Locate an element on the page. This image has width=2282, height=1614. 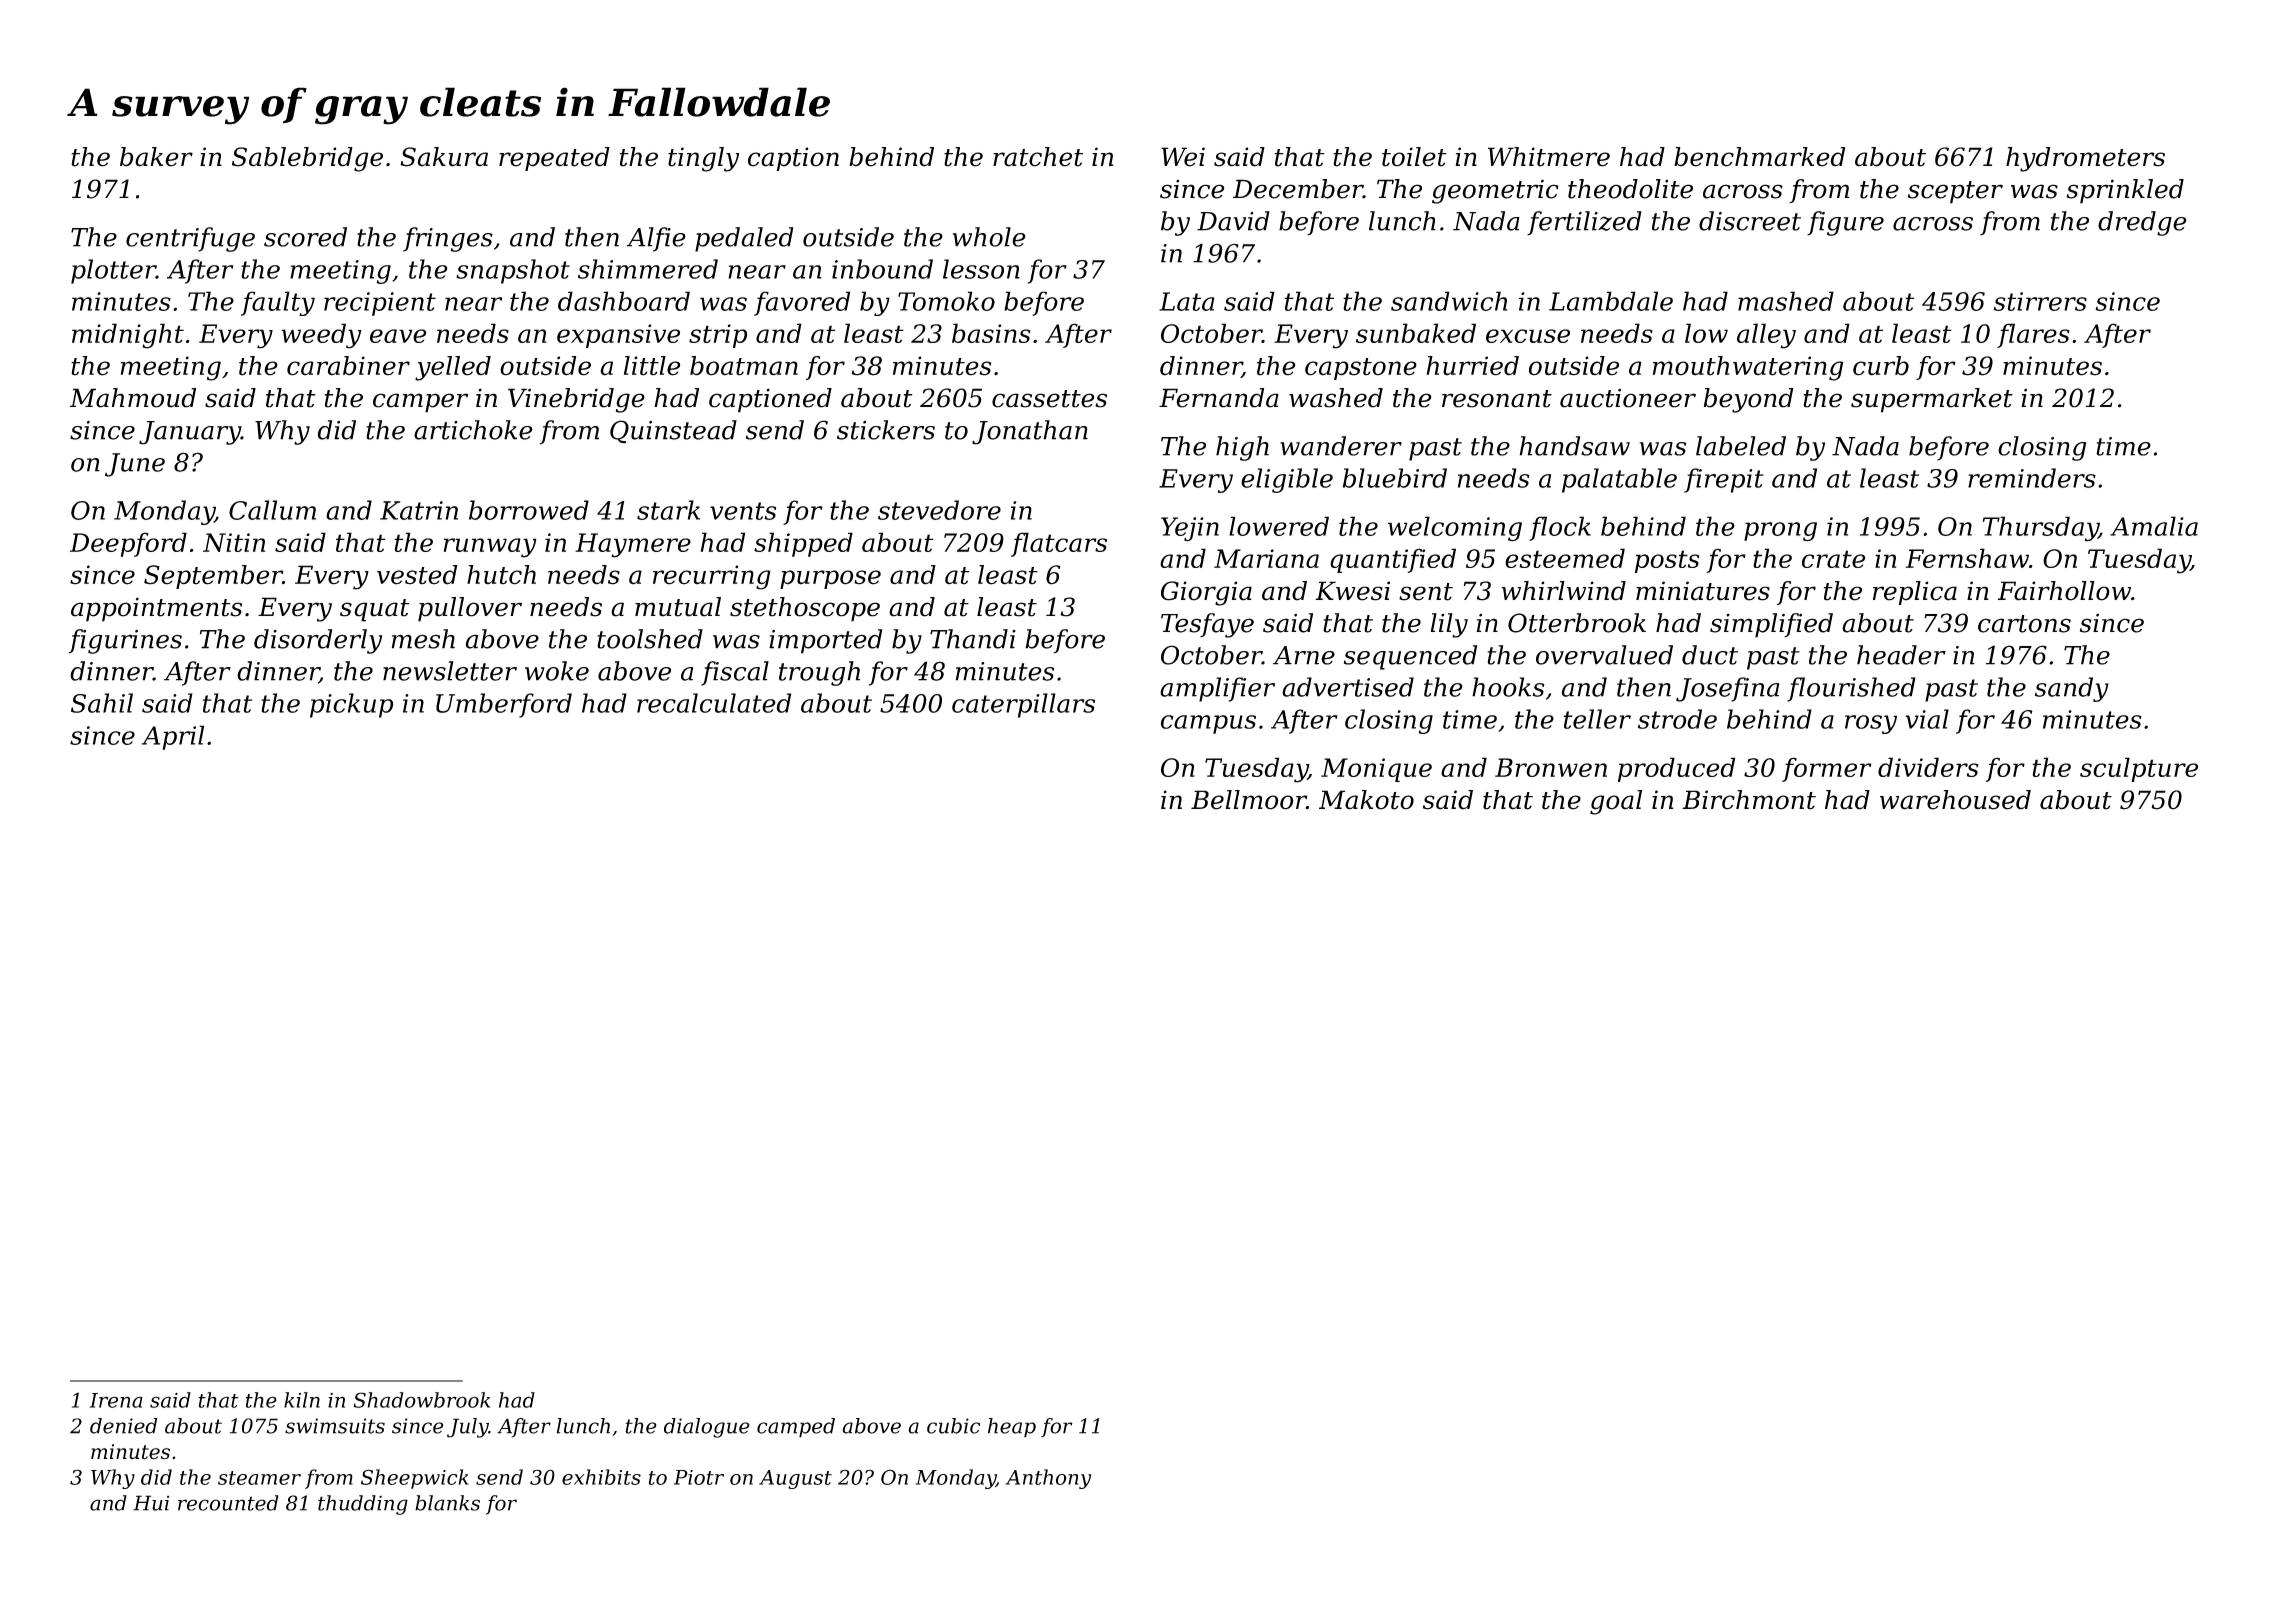
Makoto is located at coordinates (1366, 800).
